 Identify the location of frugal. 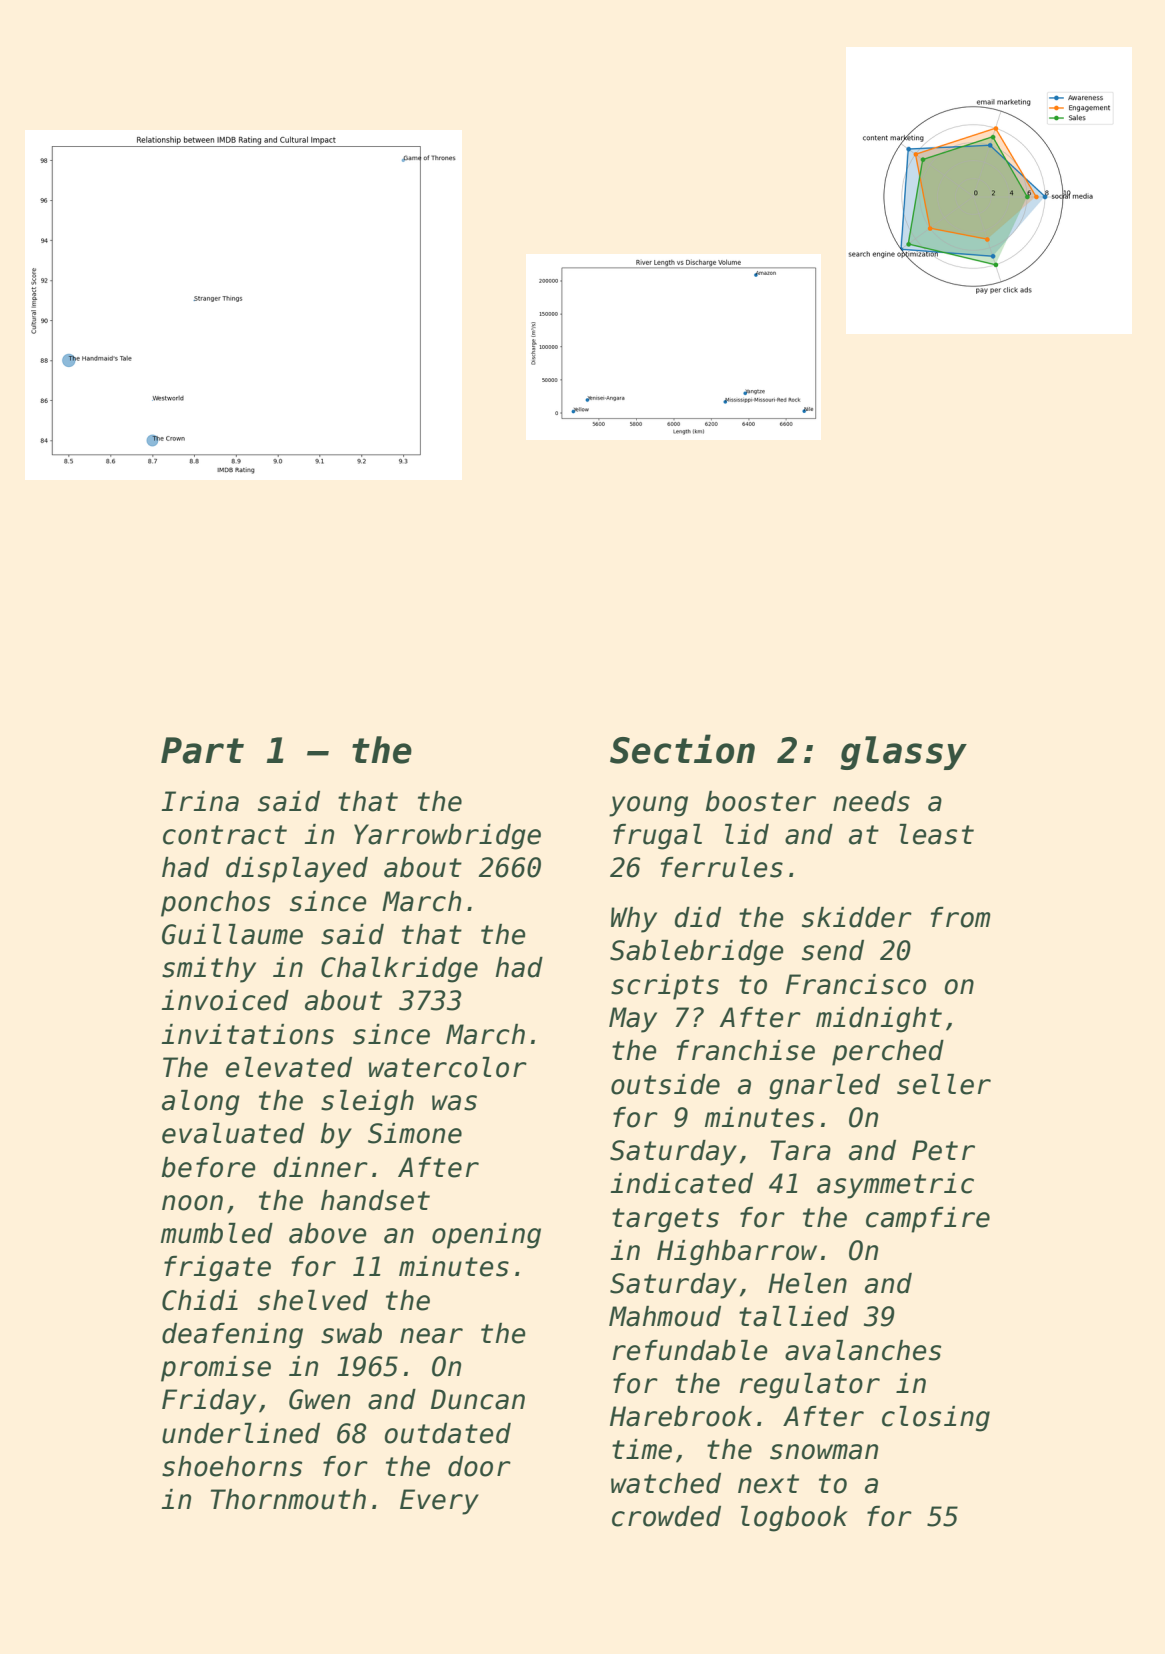
(657, 837).
